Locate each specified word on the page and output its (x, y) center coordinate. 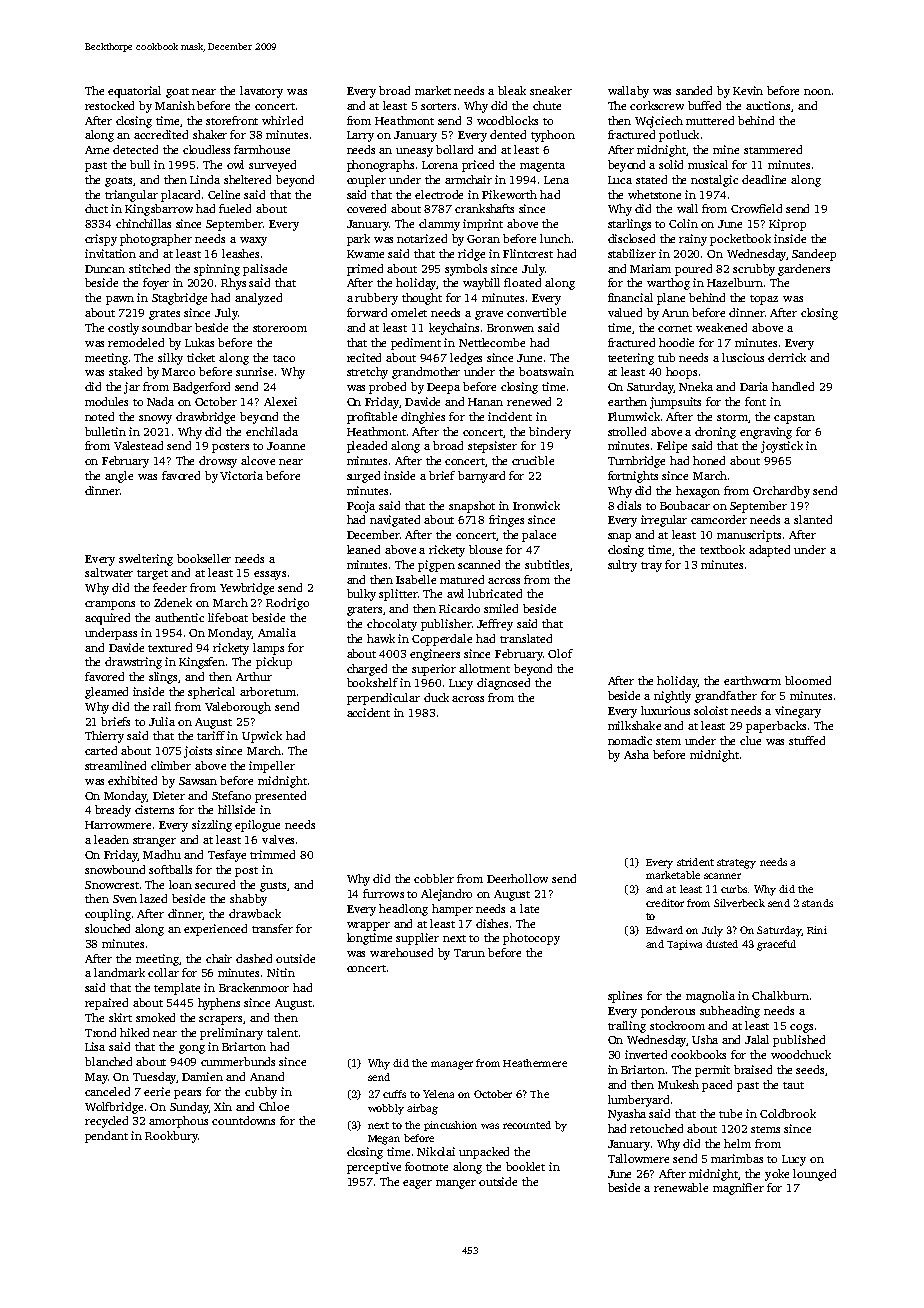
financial (630, 297)
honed (709, 460)
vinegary (798, 712)
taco (284, 358)
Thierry (104, 737)
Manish (175, 105)
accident (368, 712)
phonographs (380, 166)
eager (417, 1184)
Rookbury (171, 1137)
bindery (550, 433)
